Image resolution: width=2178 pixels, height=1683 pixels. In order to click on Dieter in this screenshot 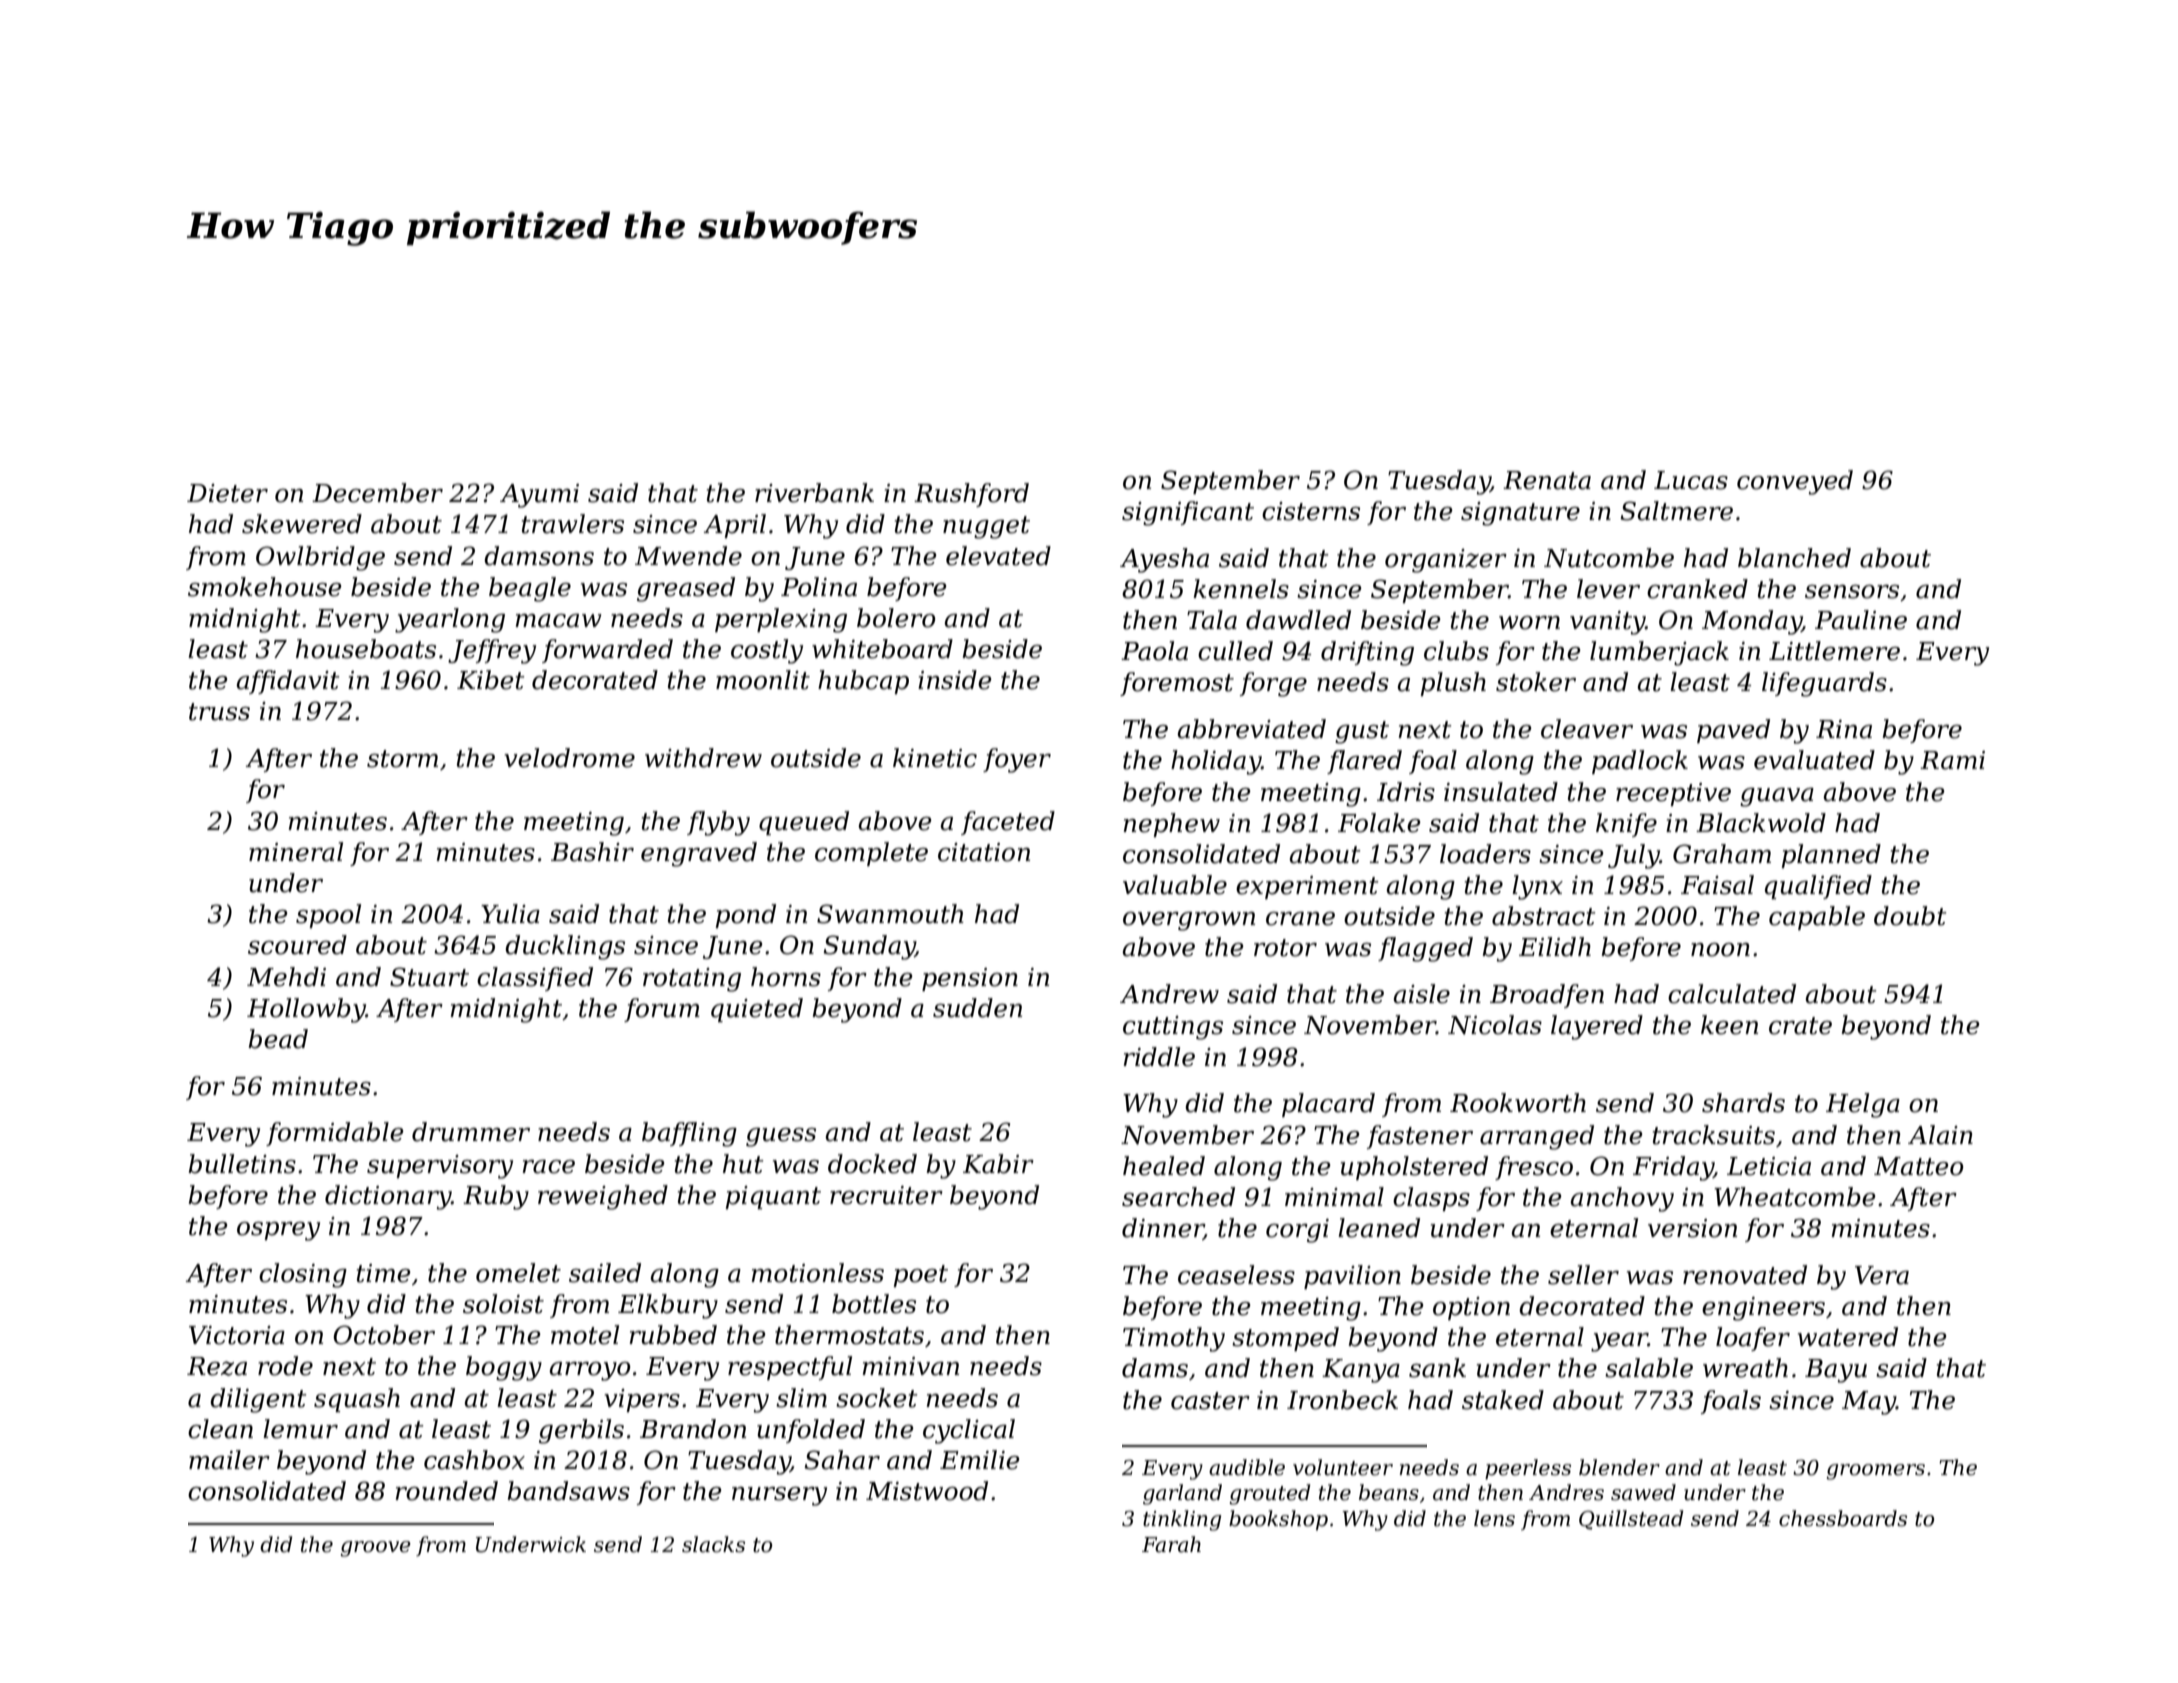, I will do `click(227, 493)`.
